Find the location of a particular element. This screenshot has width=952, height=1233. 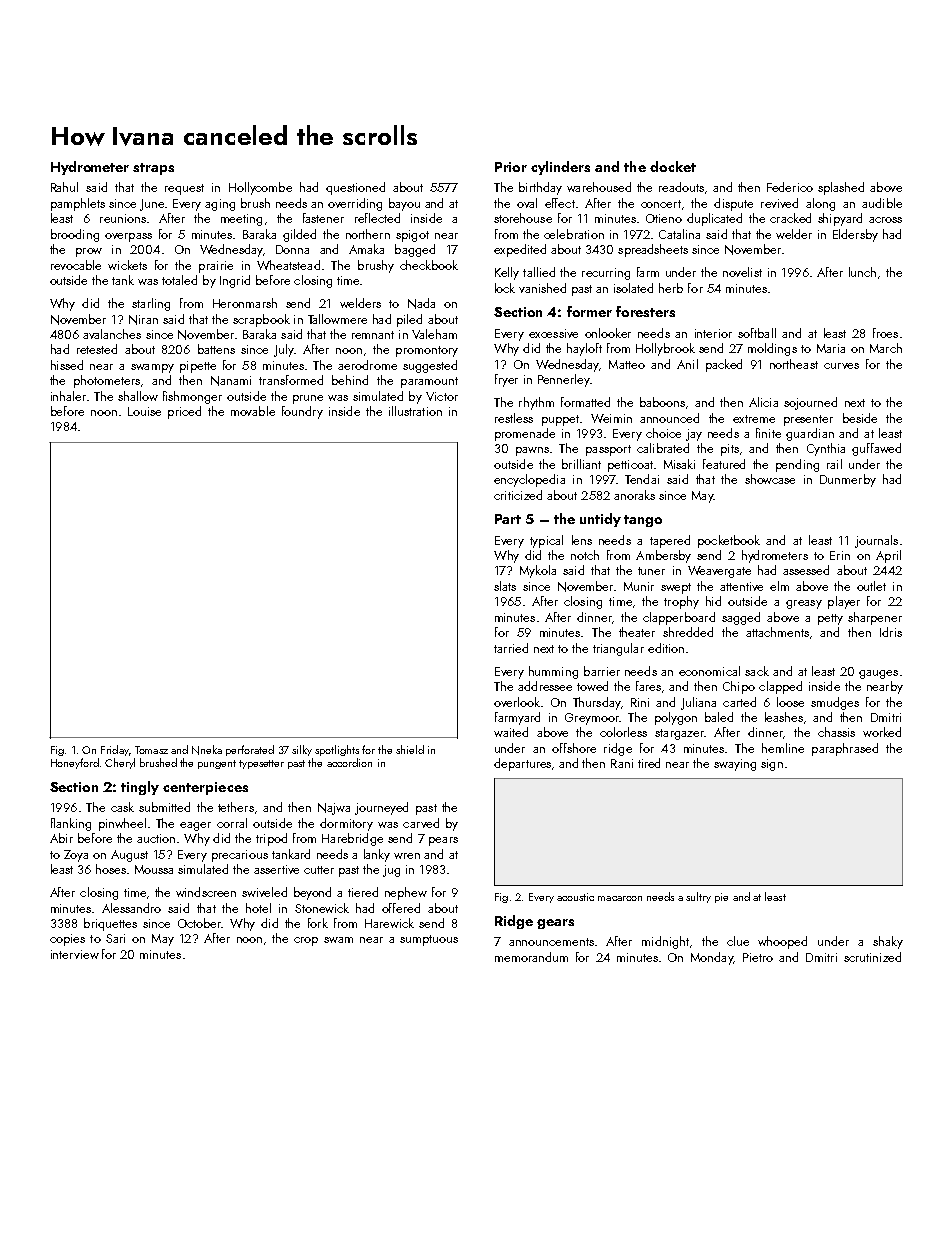

Rani is located at coordinates (622, 763).
